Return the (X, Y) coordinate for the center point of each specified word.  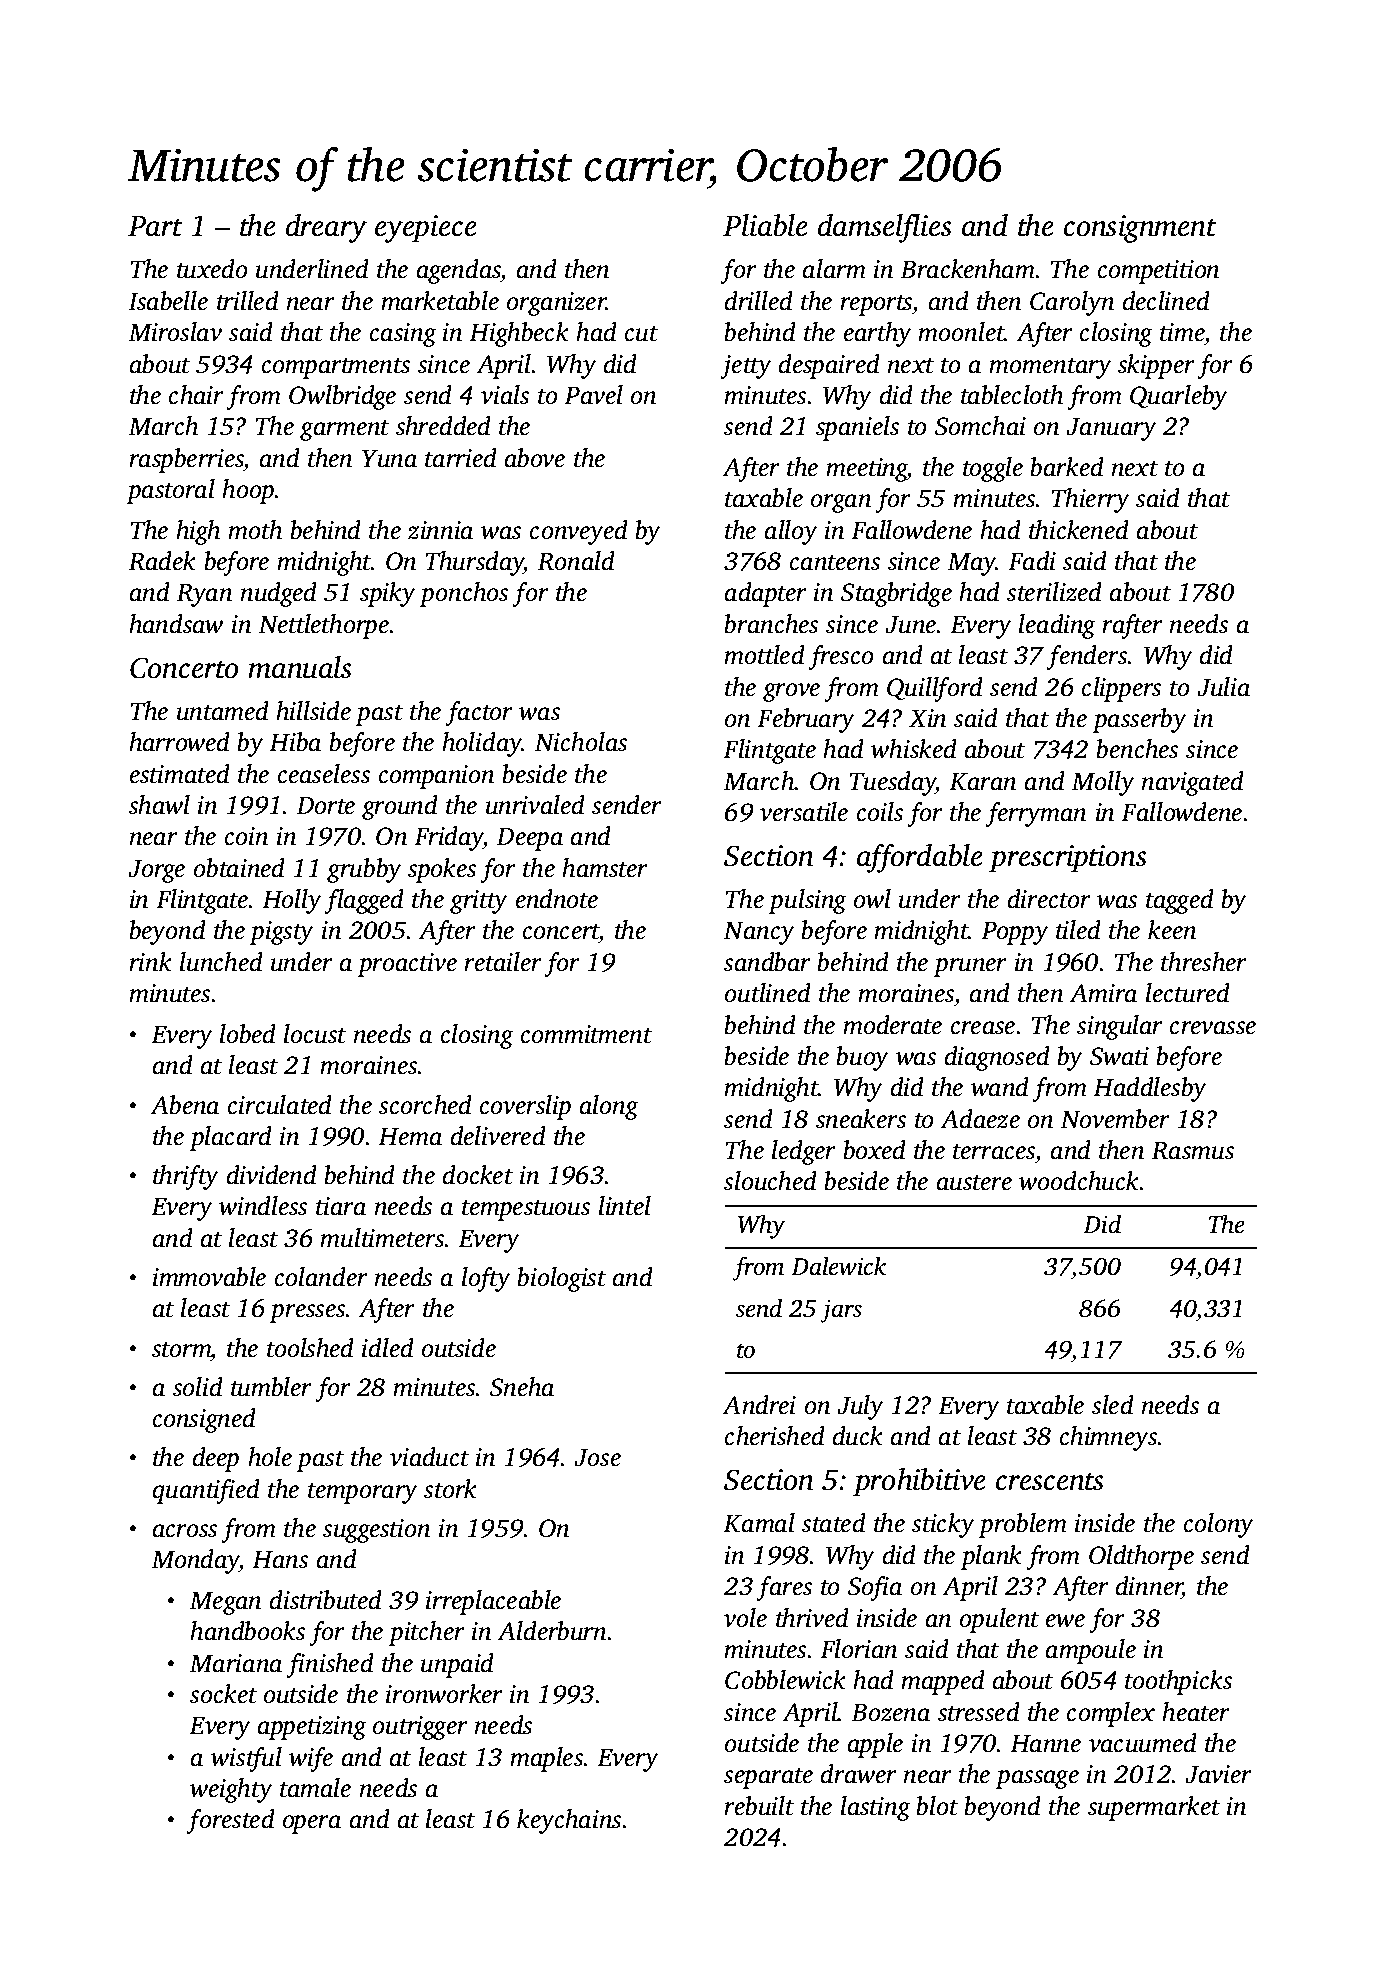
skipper (1156, 366)
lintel (625, 1206)
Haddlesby (1150, 1089)
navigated (1192, 783)
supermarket (1154, 1808)
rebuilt (759, 1806)
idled (387, 1348)
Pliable (765, 225)
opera (312, 1824)
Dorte (325, 806)
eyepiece (426, 229)
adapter (766, 594)
